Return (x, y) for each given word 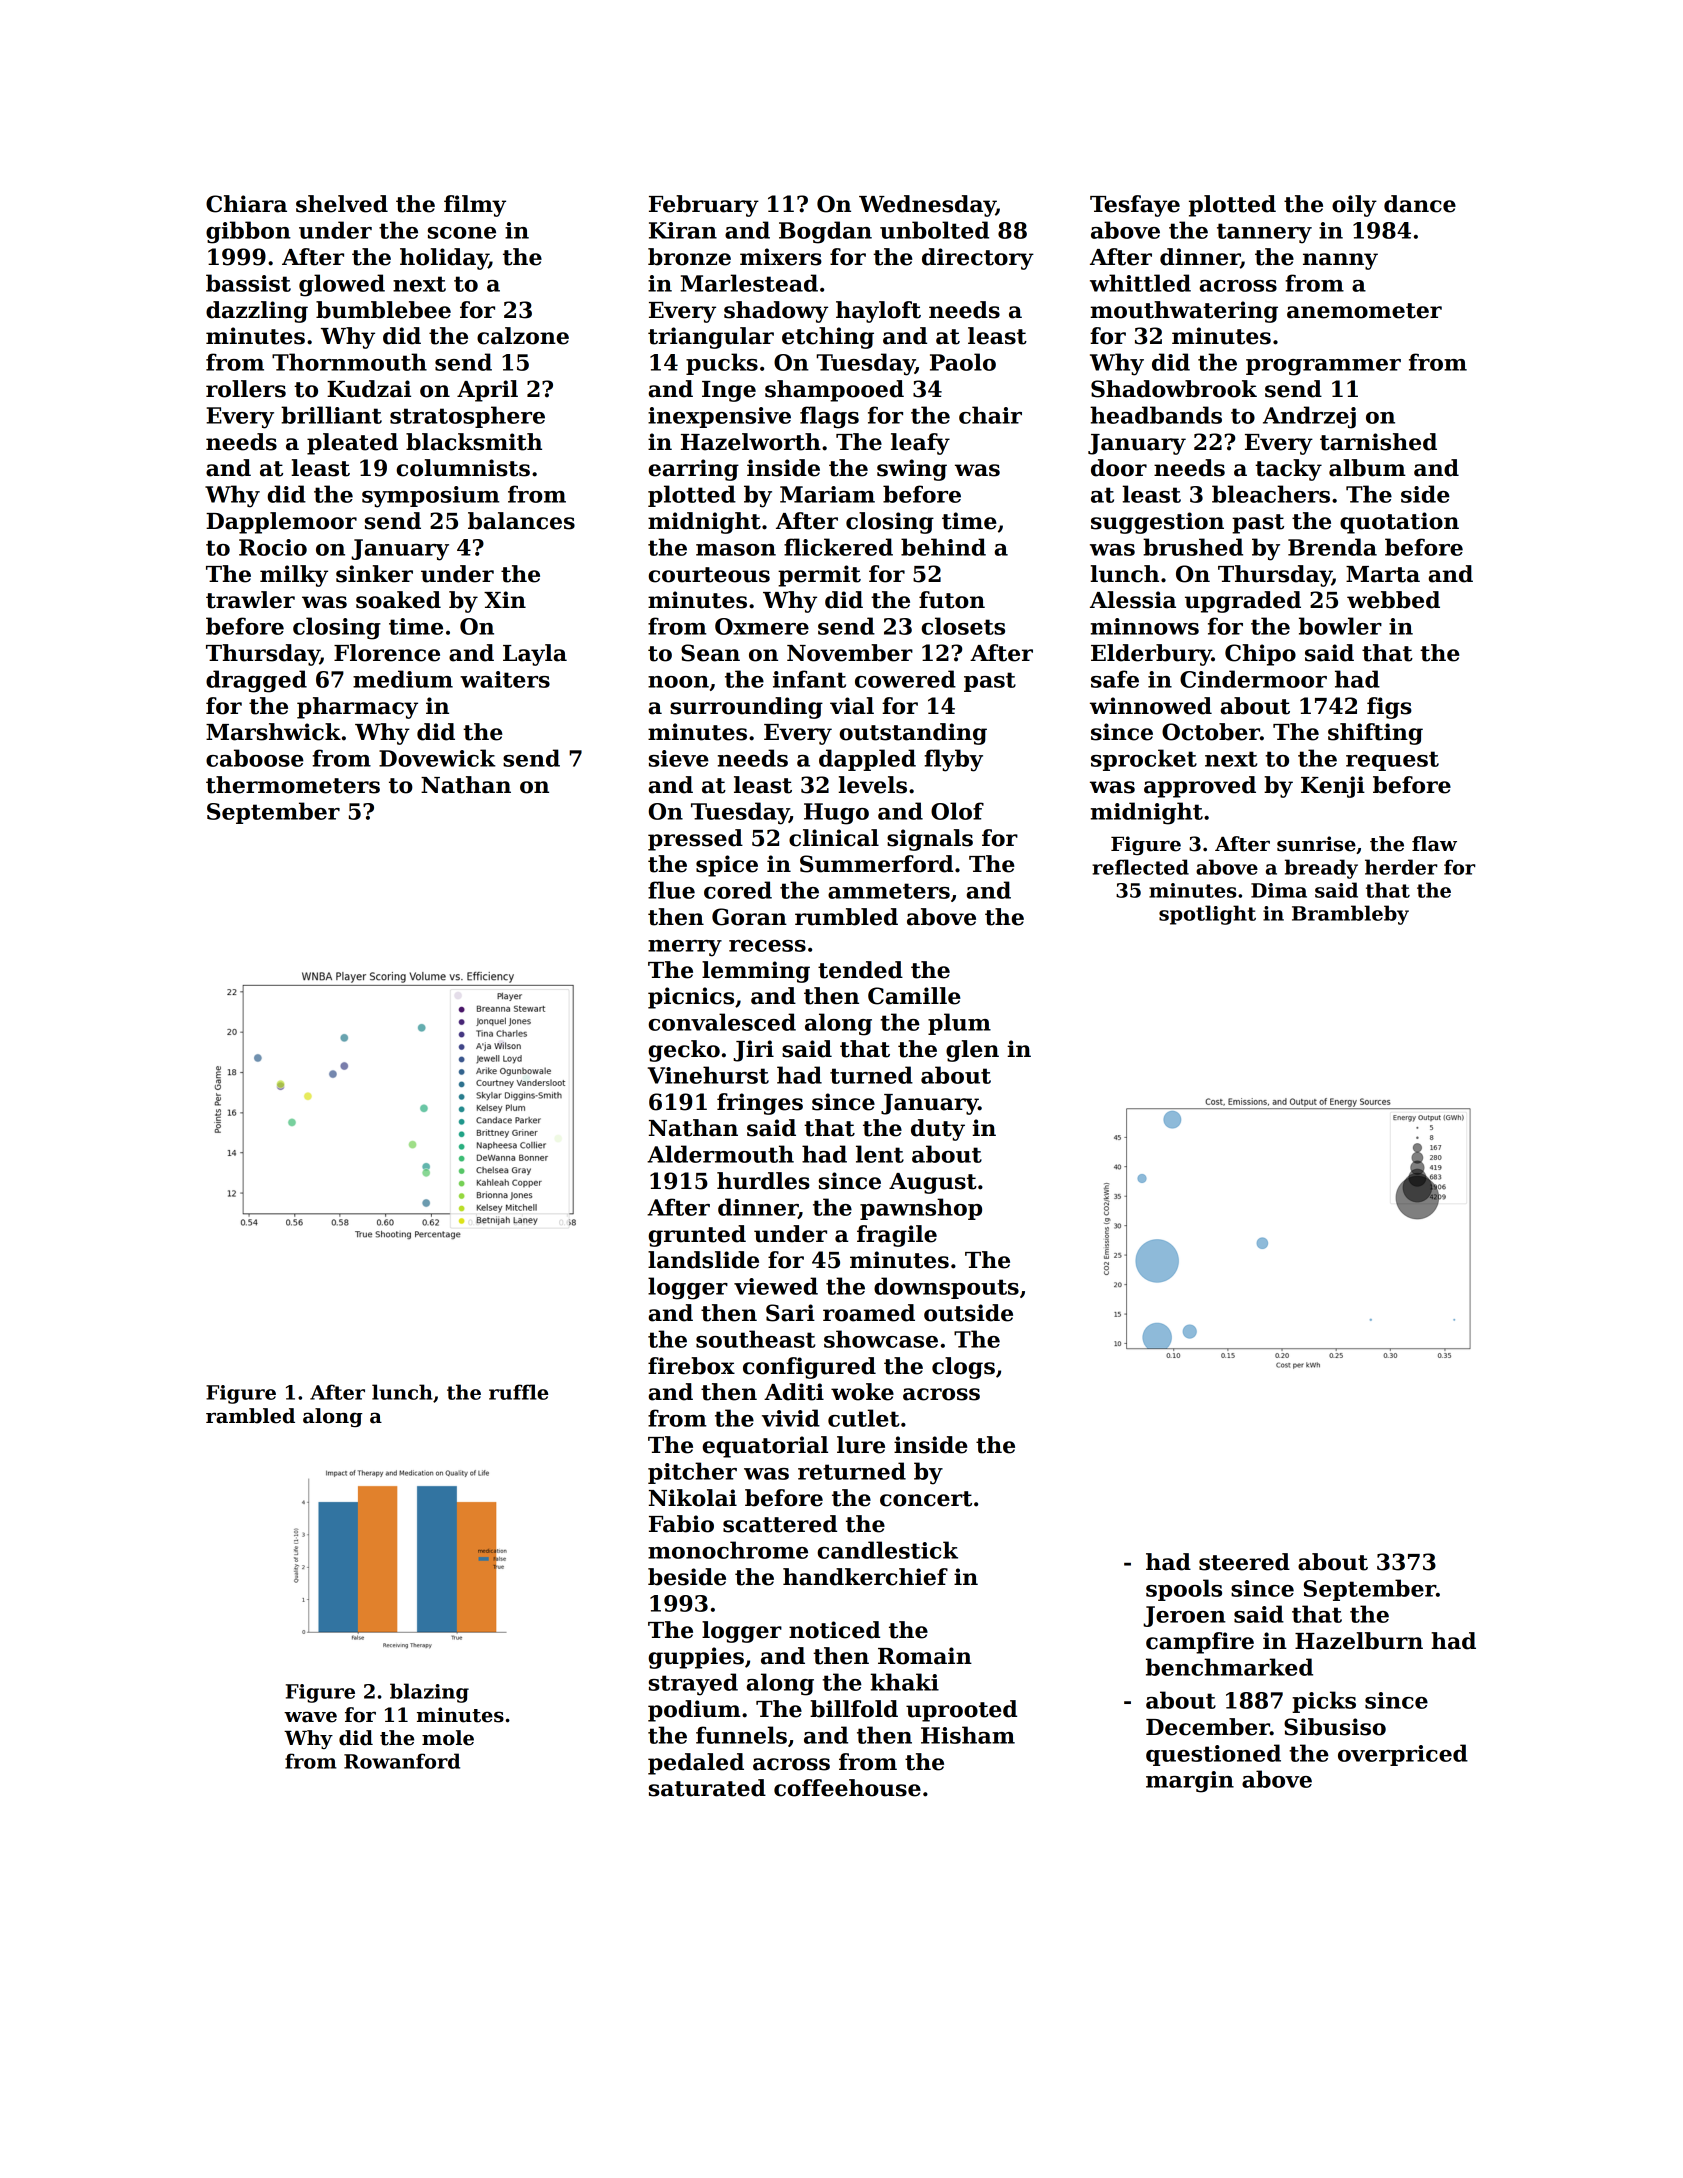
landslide (703, 1260)
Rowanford (402, 1761)
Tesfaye (1135, 206)
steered (1244, 1562)
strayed (693, 1684)
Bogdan (825, 232)
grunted (697, 1236)
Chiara (246, 204)
